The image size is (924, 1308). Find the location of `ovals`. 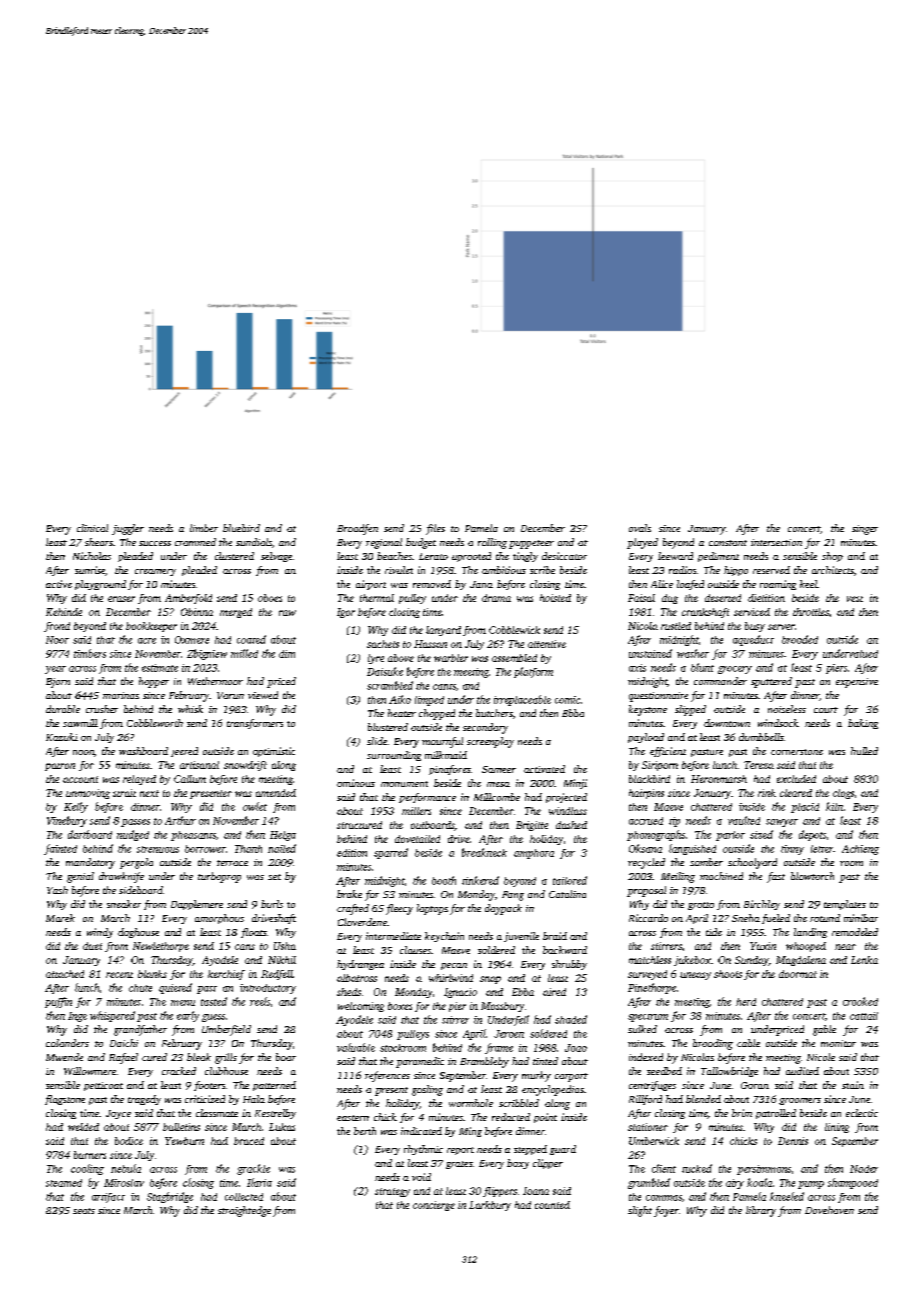

ovals is located at coordinates (640, 528).
